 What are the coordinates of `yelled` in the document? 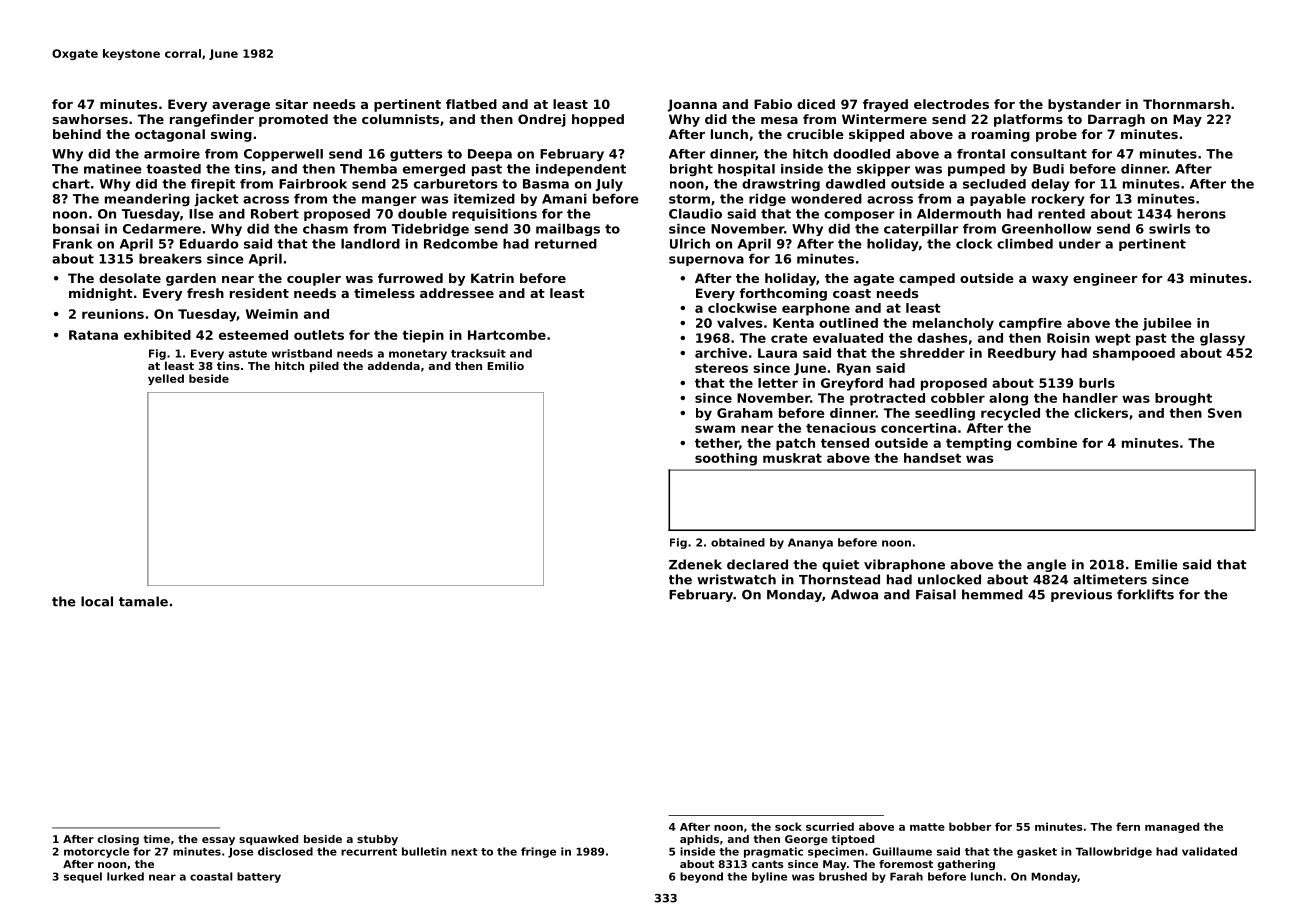 It's located at (166, 379).
